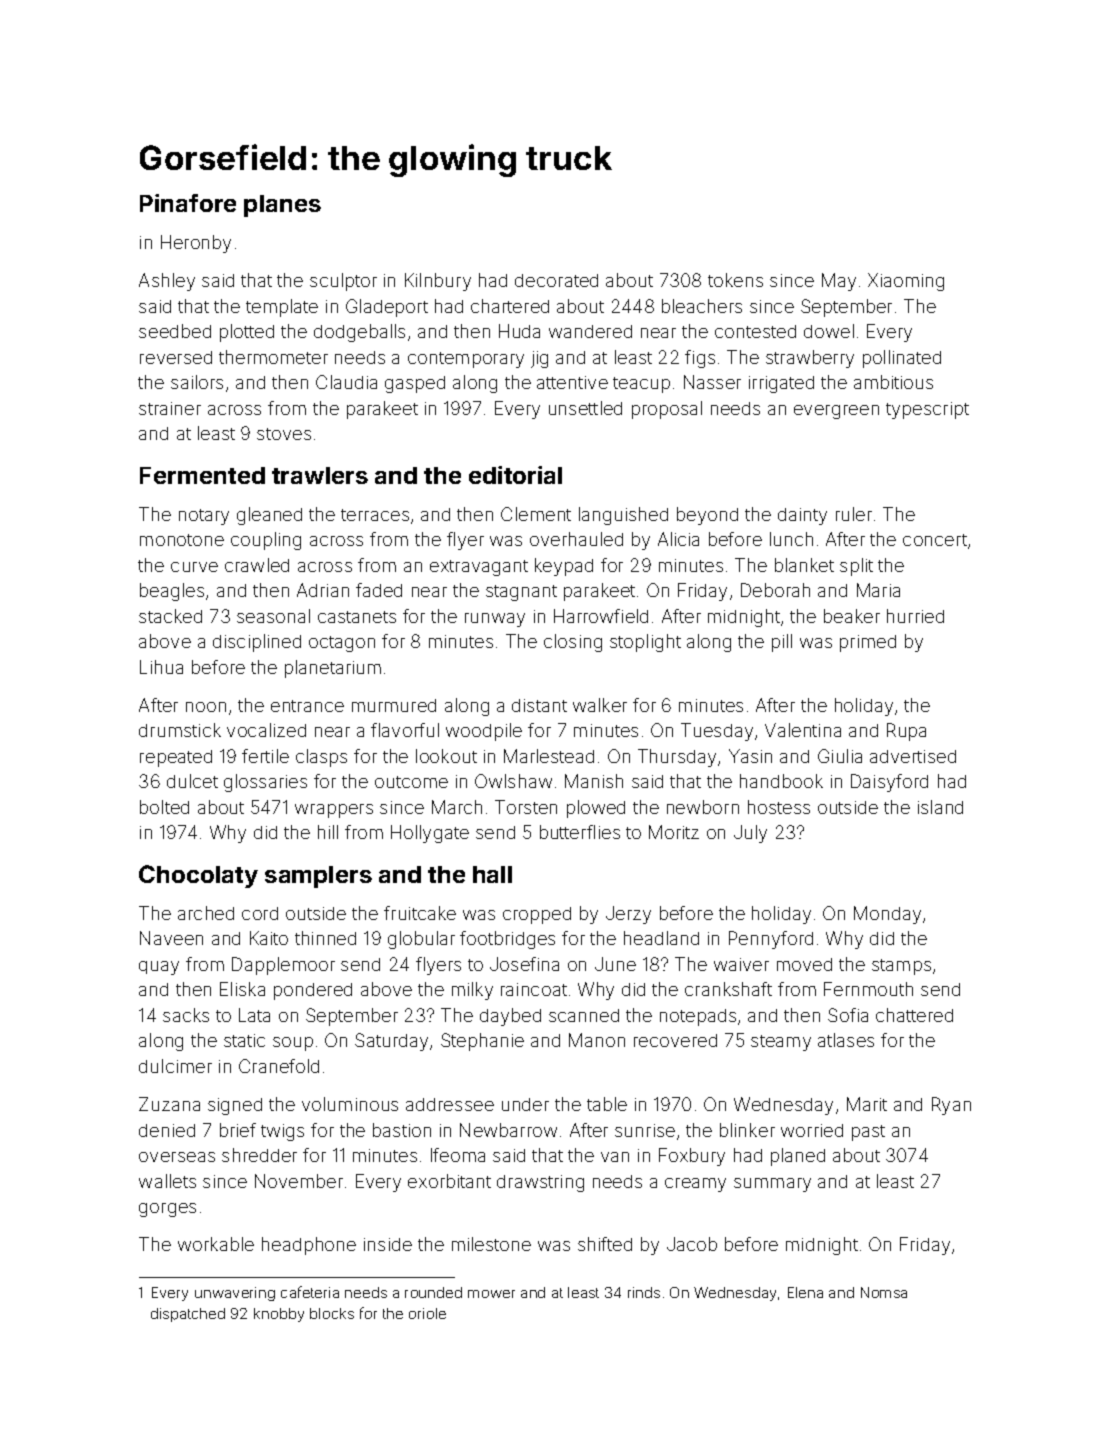 The image size is (1112, 1439). Describe the element at coordinates (379, 590) in the page. I see `faded` at that location.
